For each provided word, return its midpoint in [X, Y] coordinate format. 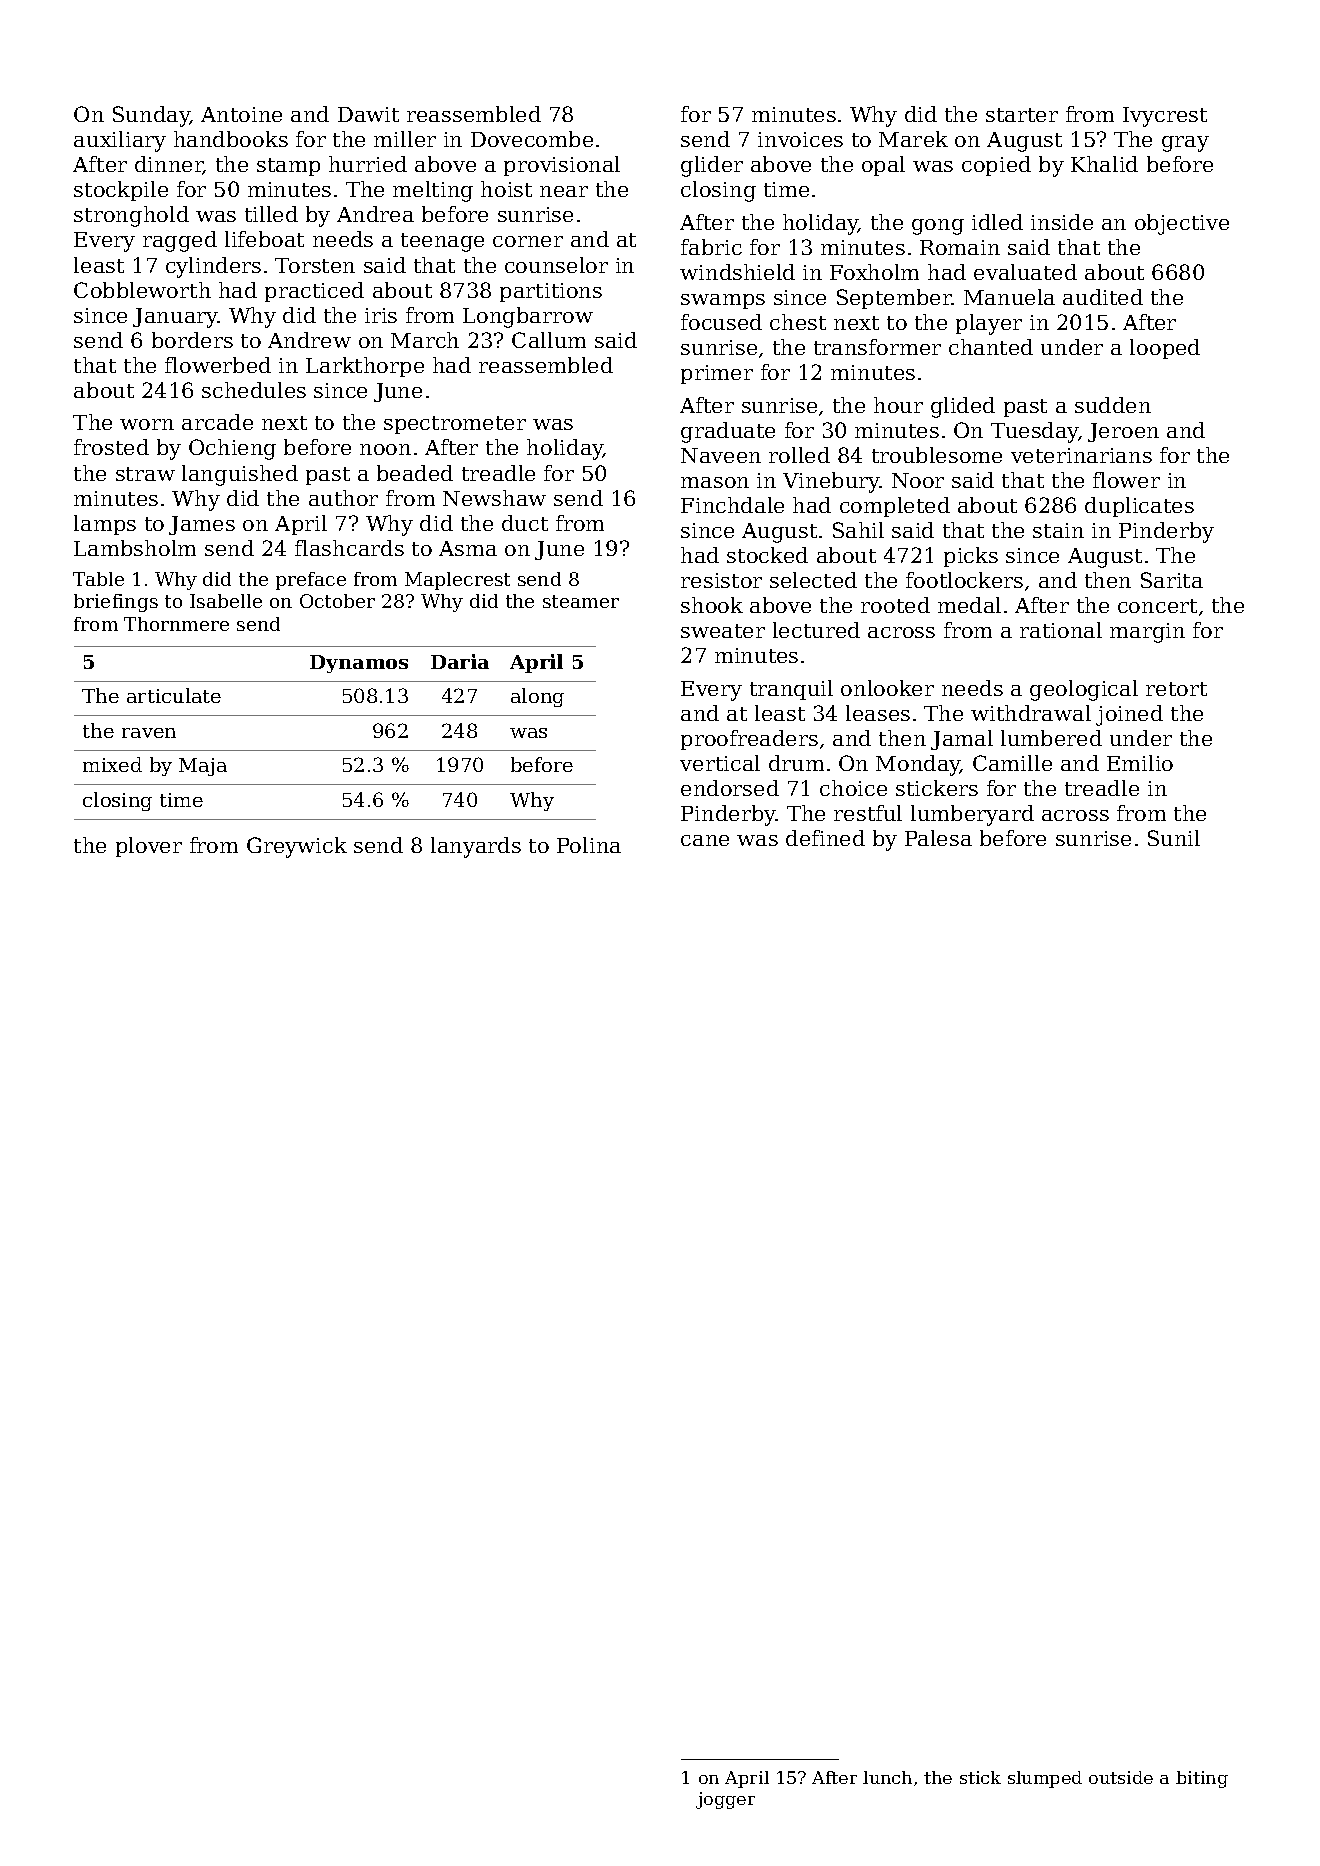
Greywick [297, 847]
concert [1157, 606]
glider [712, 166]
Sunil [1174, 838]
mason [715, 482]
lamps [105, 525]
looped [1165, 349]
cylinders [213, 267]
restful [868, 813]
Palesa [938, 838]
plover [149, 847]
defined [825, 838]
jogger [725, 1800]
